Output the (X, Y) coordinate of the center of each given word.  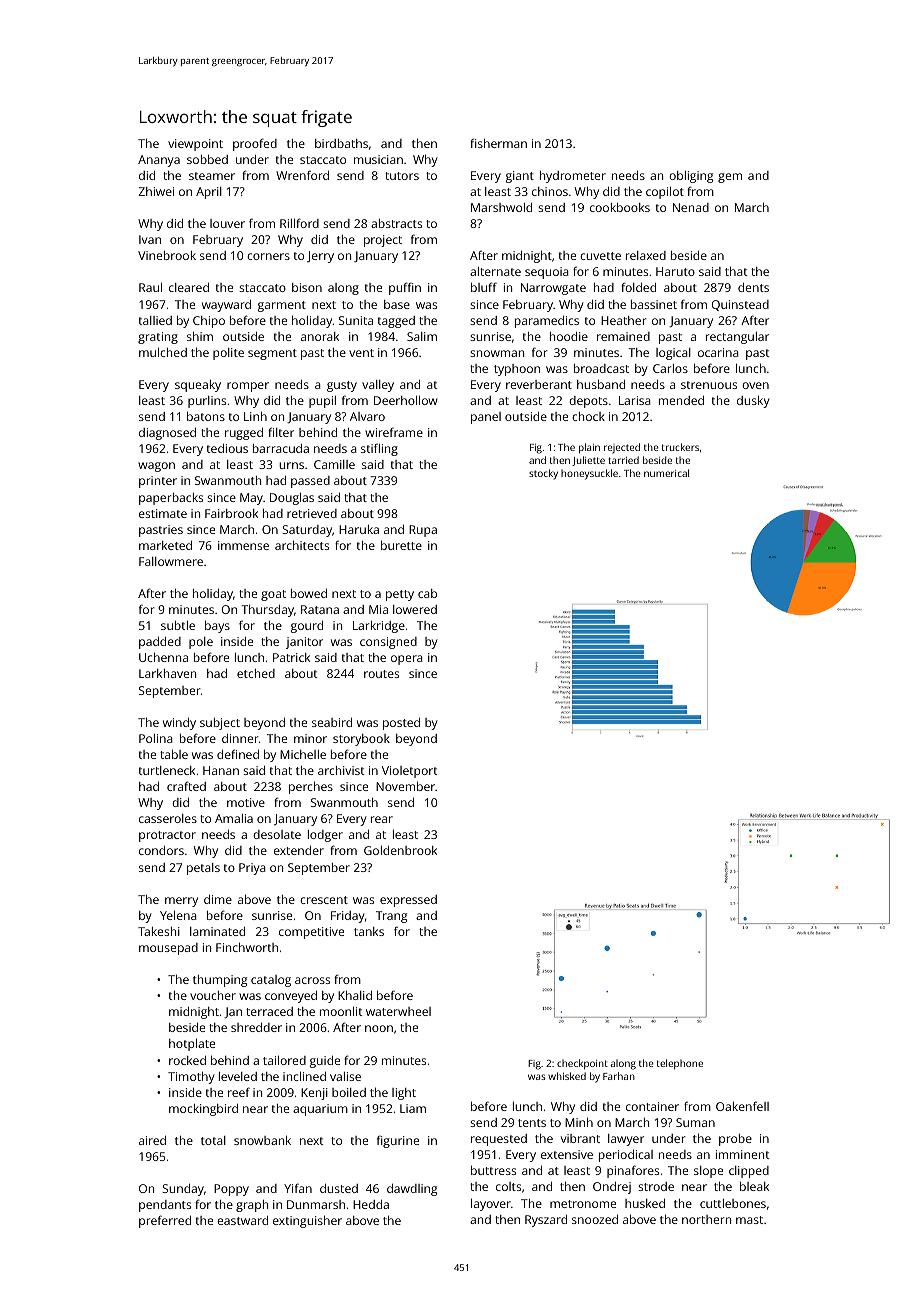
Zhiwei (156, 191)
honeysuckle (589, 474)
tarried (623, 460)
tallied (155, 320)
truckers (680, 447)
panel (486, 418)
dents (753, 287)
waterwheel (398, 1011)
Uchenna (163, 657)
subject (220, 724)
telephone (680, 1064)
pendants (165, 1206)
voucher (213, 995)
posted (401, 724)
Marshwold (501, 207)
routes (381, 674)
